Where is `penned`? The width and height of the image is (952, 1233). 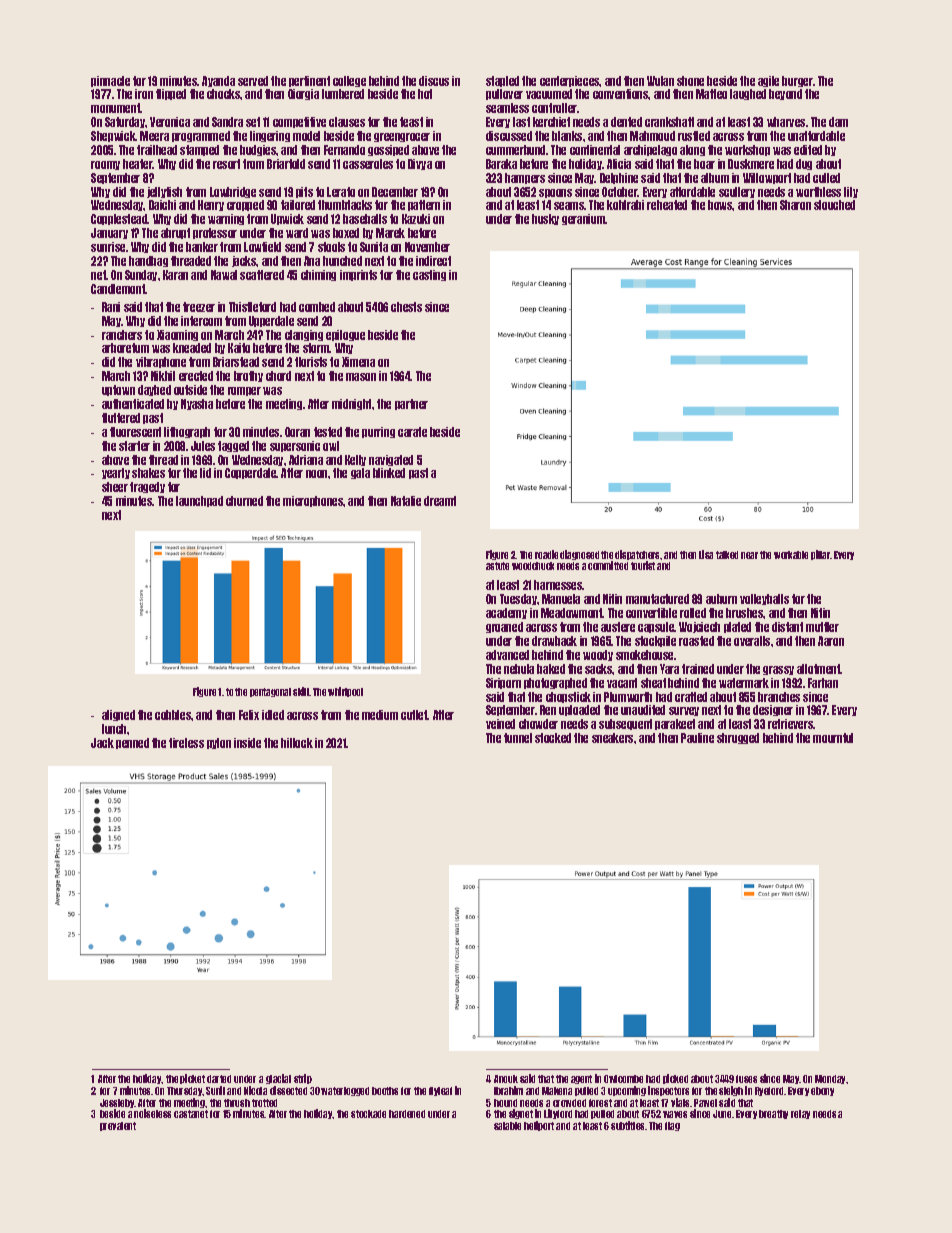 penned is located at coordinates (132, 743).
